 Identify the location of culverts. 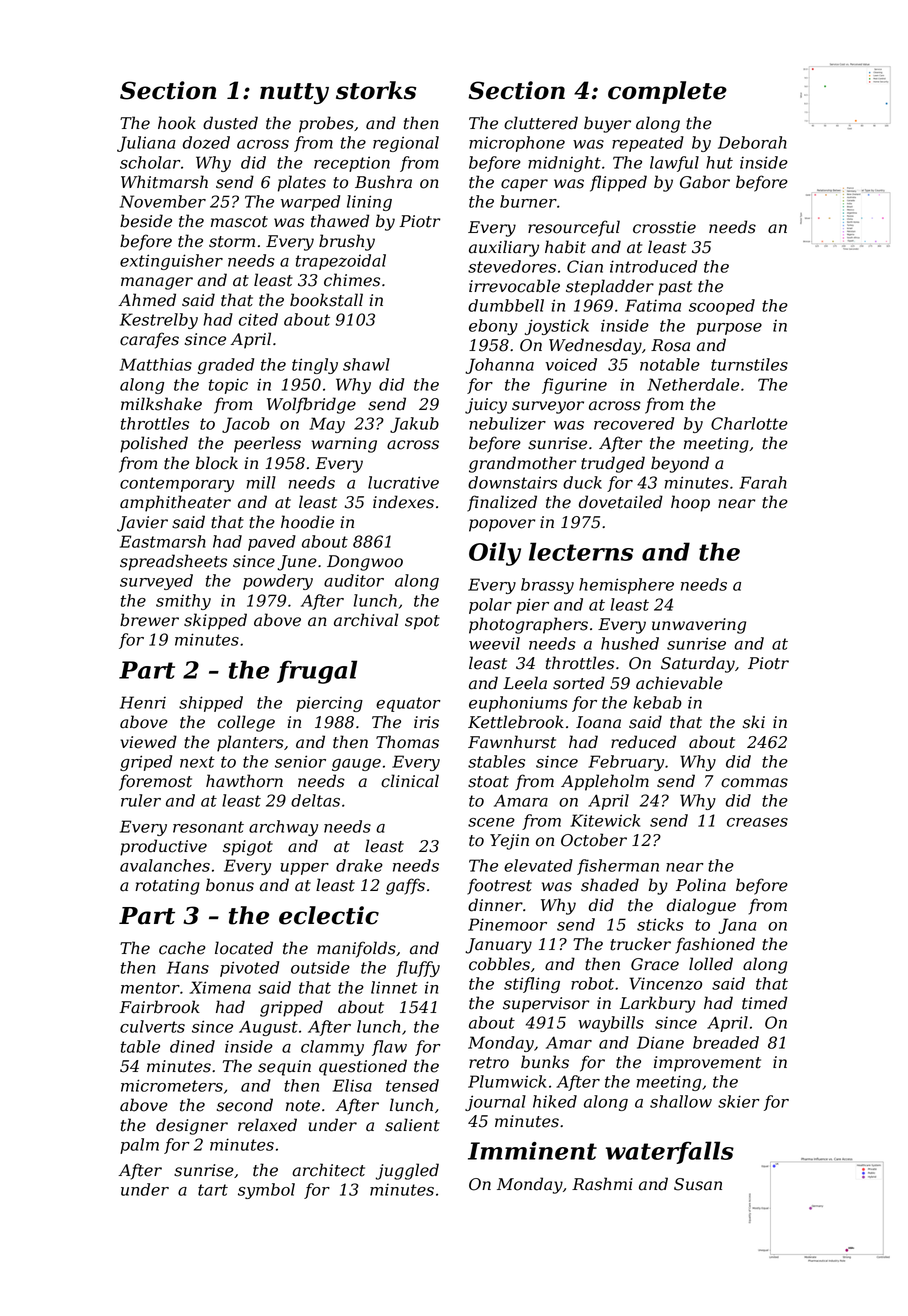
(152, 1026).
